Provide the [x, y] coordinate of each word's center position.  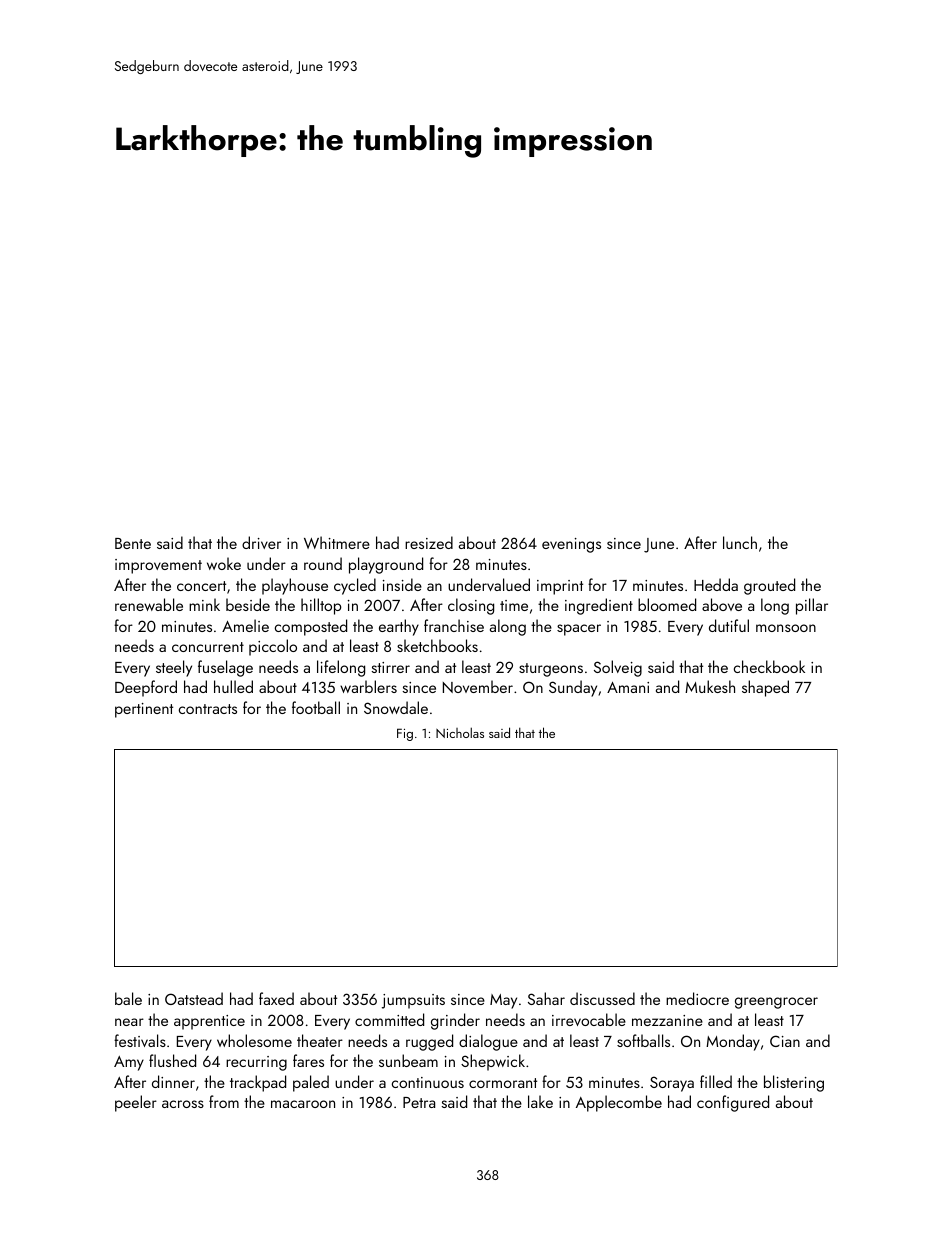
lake [540, 1101]
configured [733, 1103]
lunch [740, 542]
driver [261, 542]
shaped [765, 688]
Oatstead [194, 998]
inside [402, 584]
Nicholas [460, 732]
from [224, 1101]
